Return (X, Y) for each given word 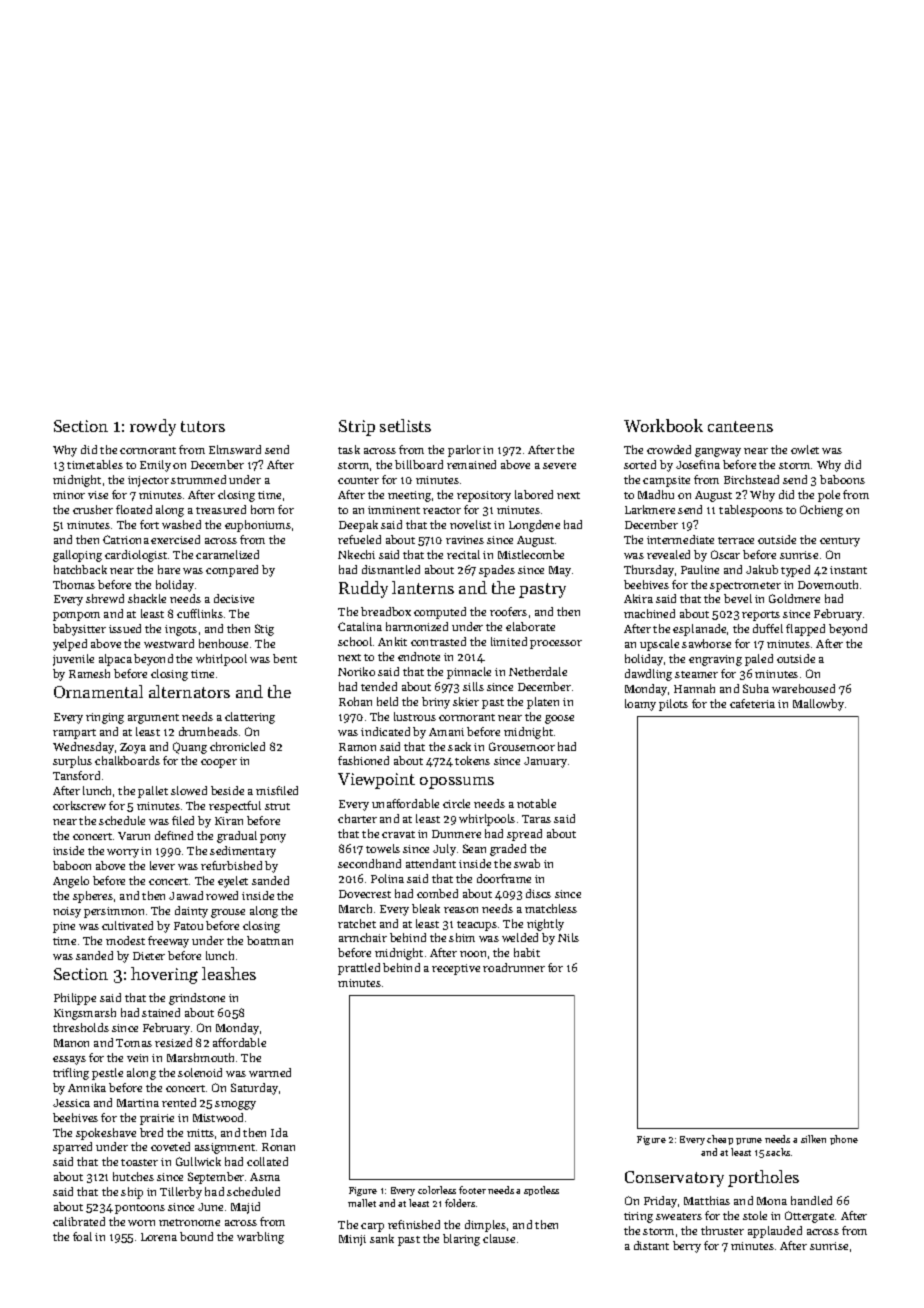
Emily (155, 466)
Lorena (159, 1237)
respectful (235, 807)
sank (382, 1238)
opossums (457, 783)
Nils (568, 937)
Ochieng (821, 511)
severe (559, 466)
